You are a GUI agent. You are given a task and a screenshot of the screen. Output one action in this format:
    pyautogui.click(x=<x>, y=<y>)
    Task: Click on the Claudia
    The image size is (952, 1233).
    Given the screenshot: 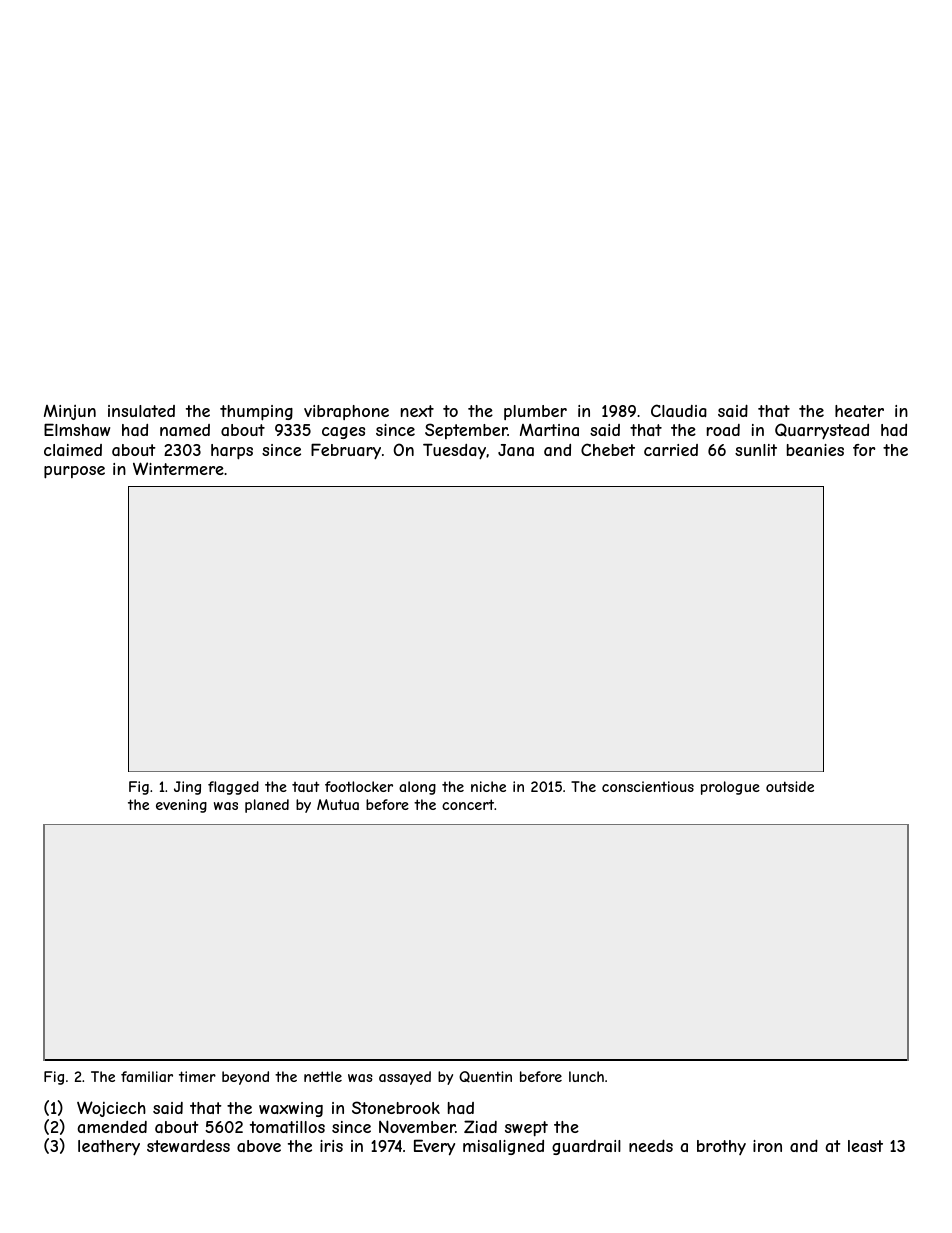 What is the action you would take?
    pyautogui.click(x=679, y=410)
